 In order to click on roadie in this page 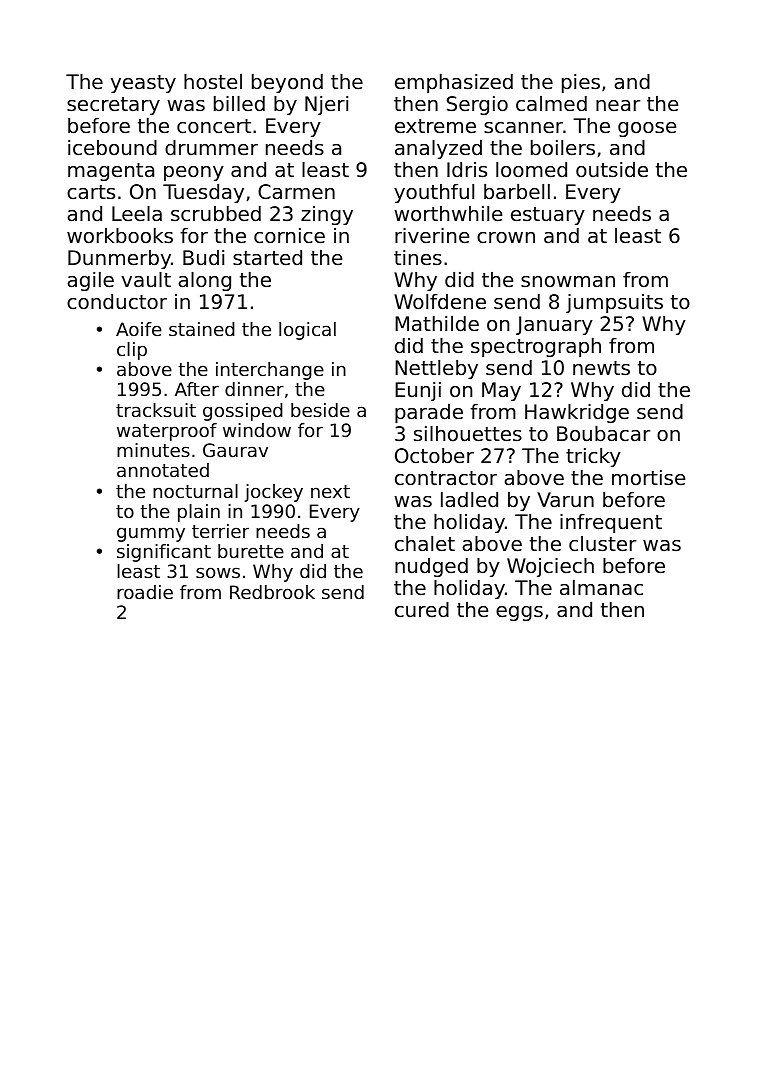, I will do `click(145, 592)`.
